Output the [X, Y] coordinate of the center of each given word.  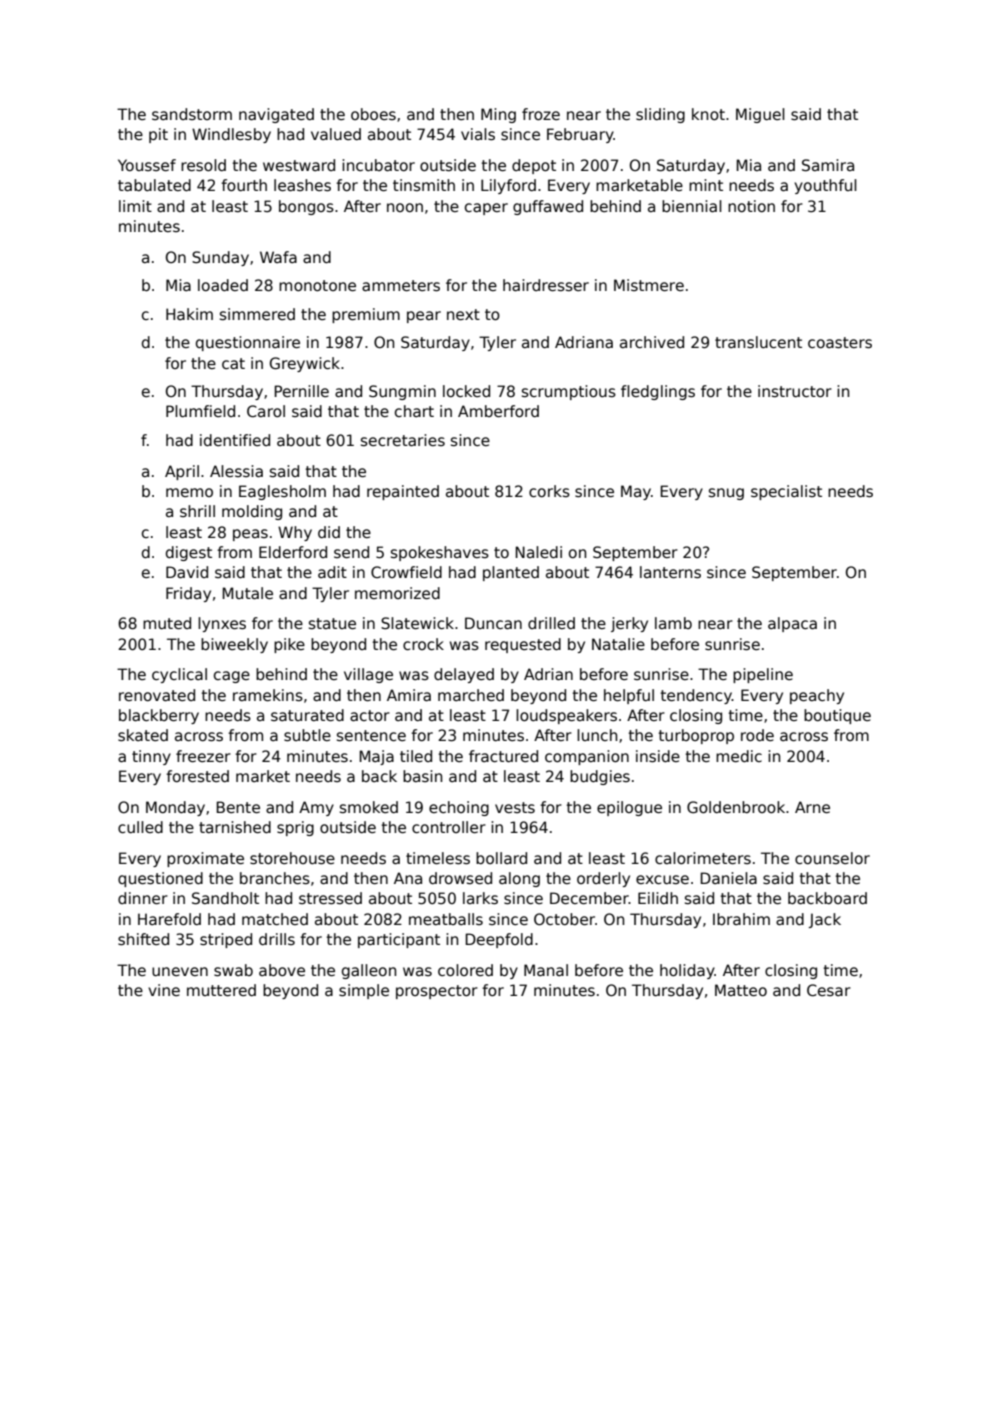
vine [164, 990]
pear [424, 317]
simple [364, 991]
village [368, 675]
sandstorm [192, 114]
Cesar [829, 990]
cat [233, 363]
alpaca [792, 624]
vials [478, 134]
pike [289, 645]
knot [708, 114]
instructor [795, 391]
